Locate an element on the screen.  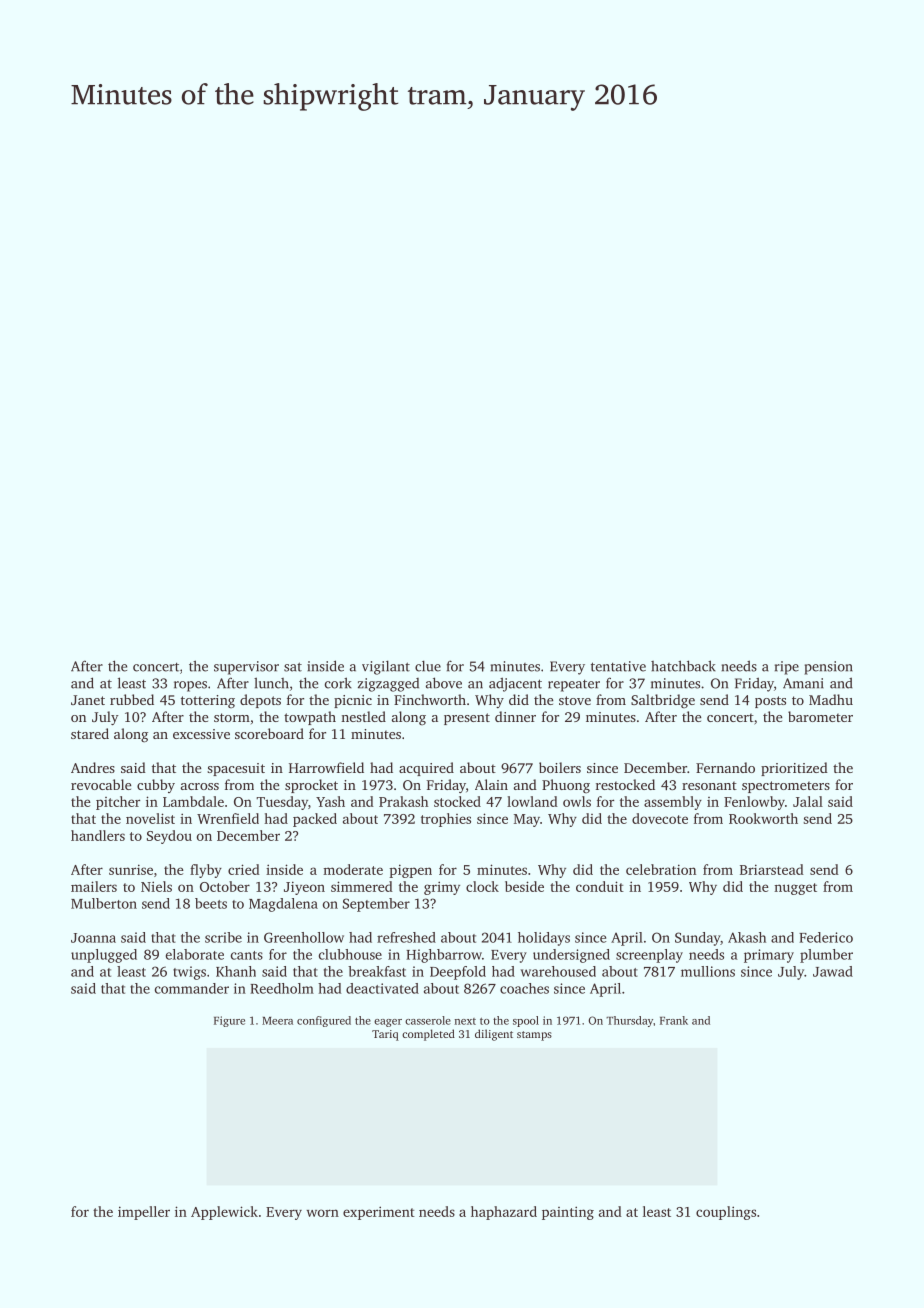
Frank is located at coordinates (674, 1020).
